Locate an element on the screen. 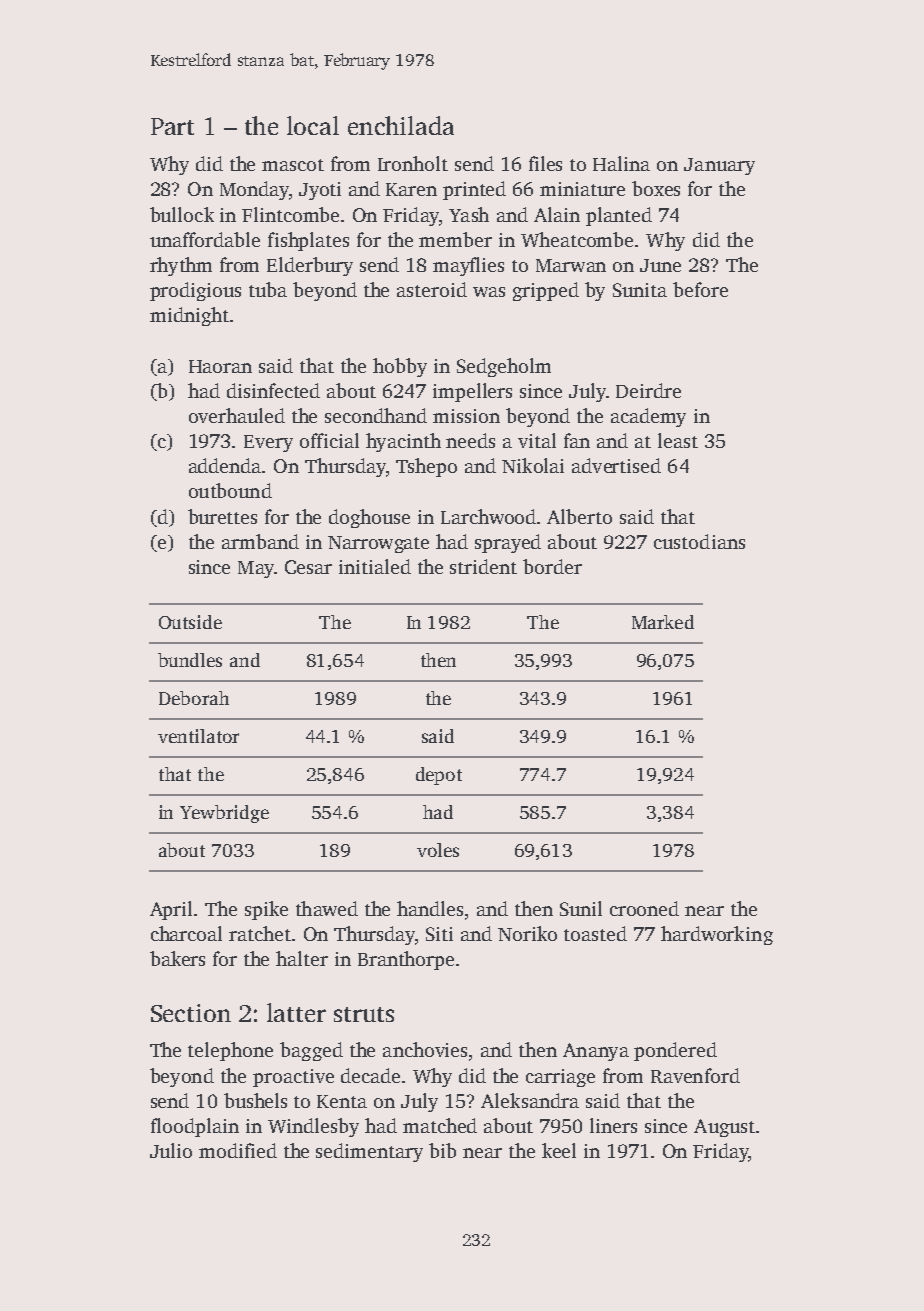 The image size is (924, 1311). ventilator is located at coordinates (198, 736).
